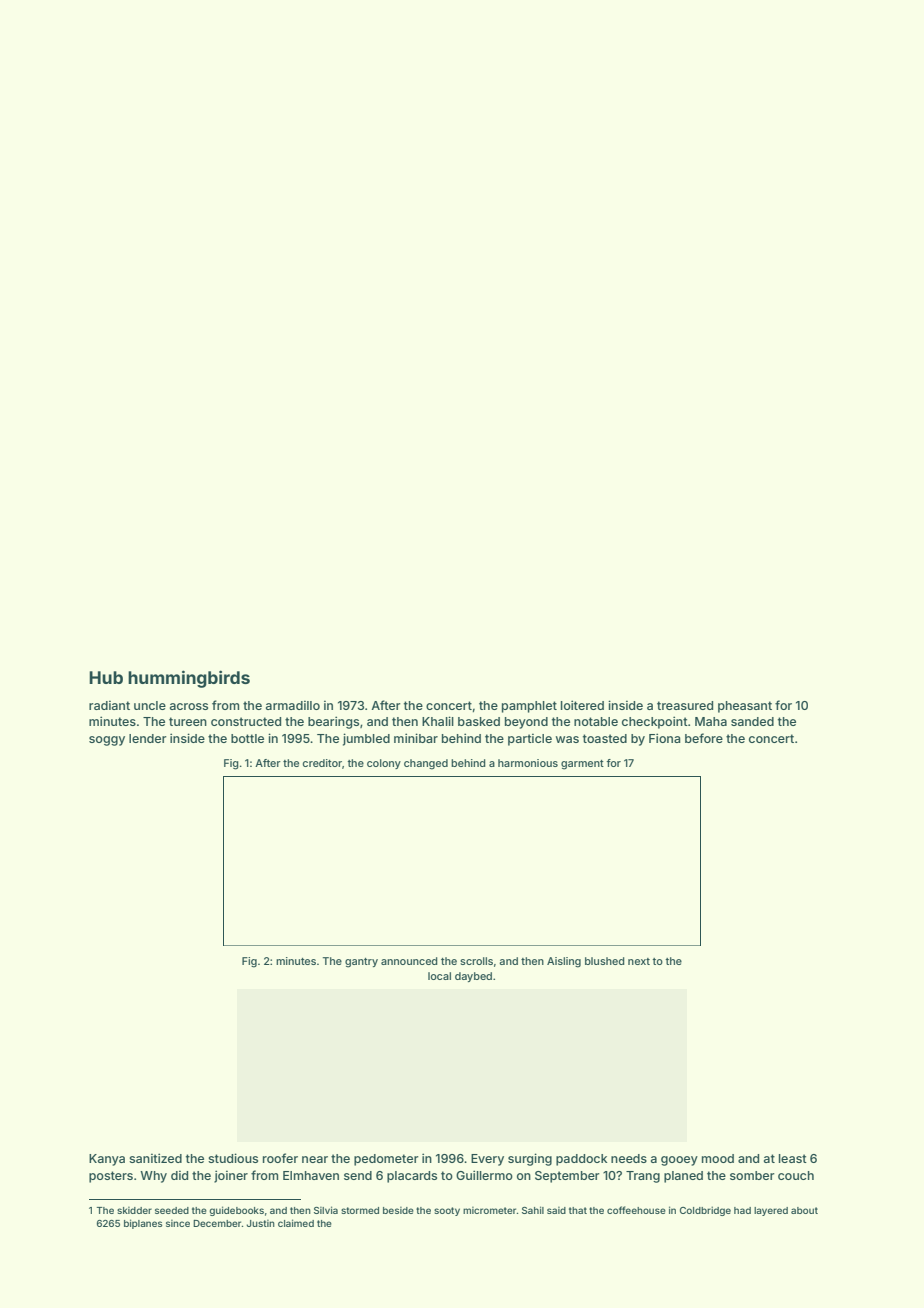 Image resolution: width=924 pixels, height=1308 pixels. I want to click on pheasant, so click(745, 707).
